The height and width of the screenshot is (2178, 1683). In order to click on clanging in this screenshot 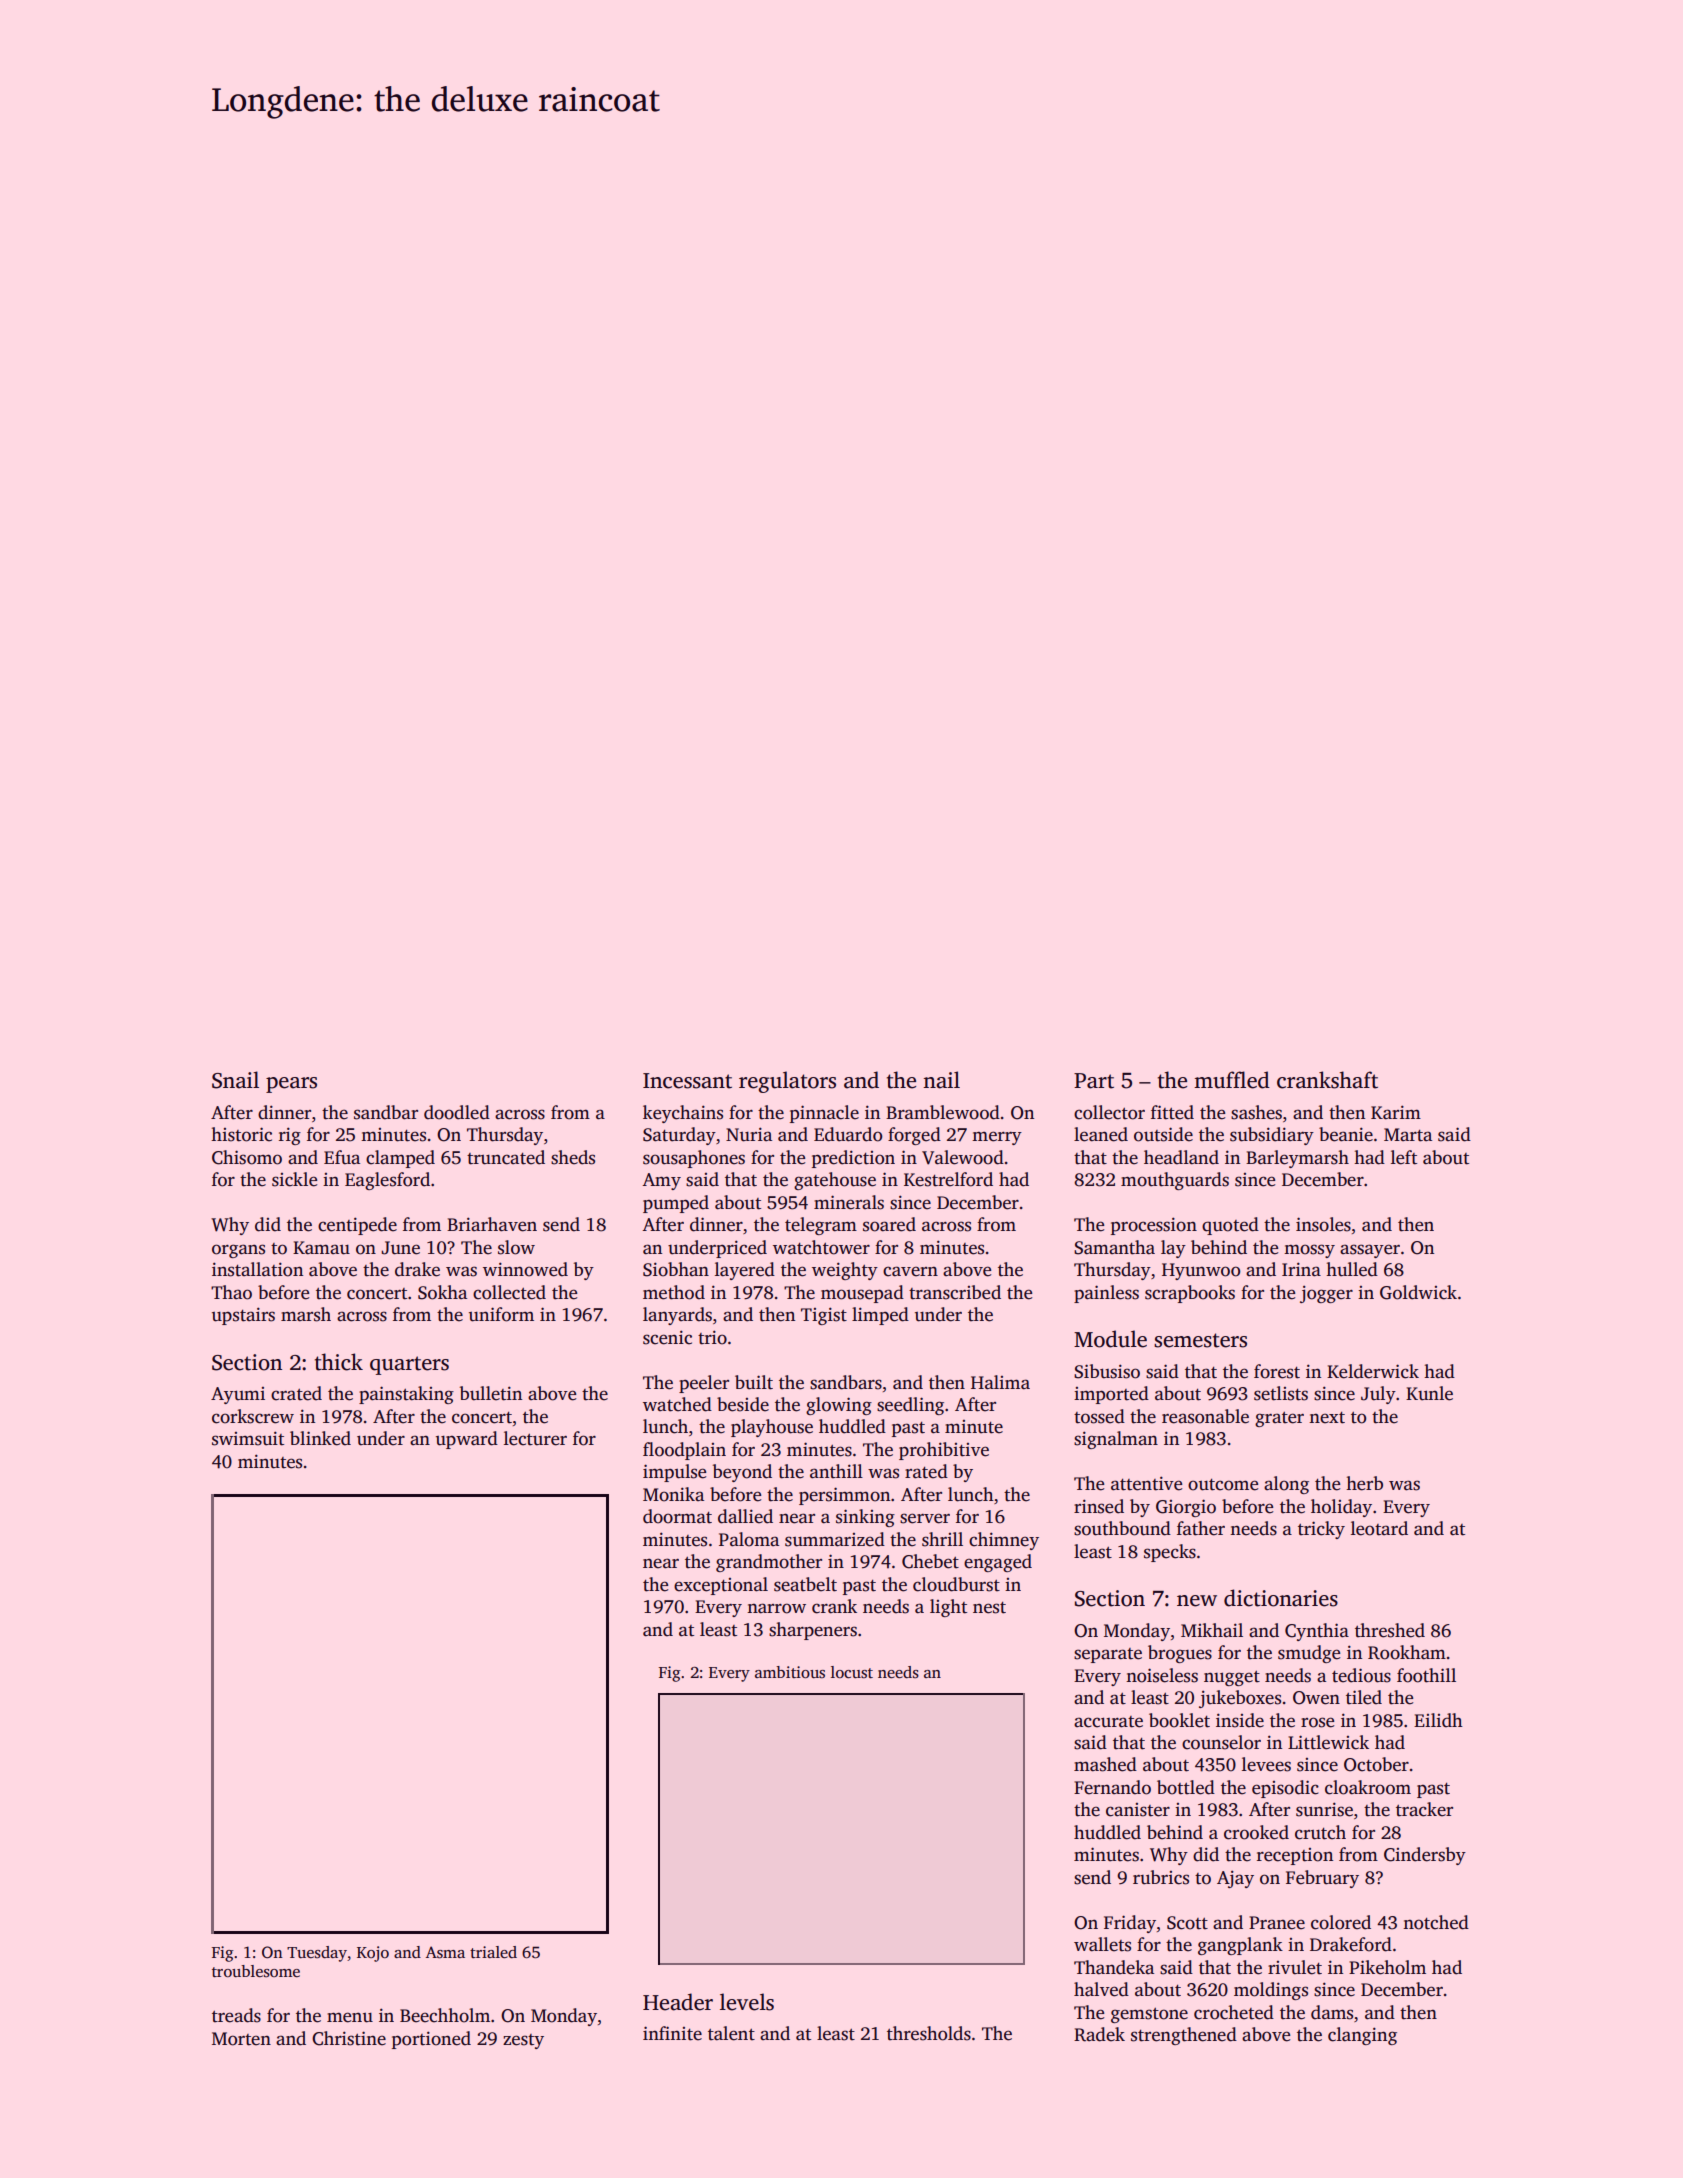, I will do `click(1362, 2036)`.
